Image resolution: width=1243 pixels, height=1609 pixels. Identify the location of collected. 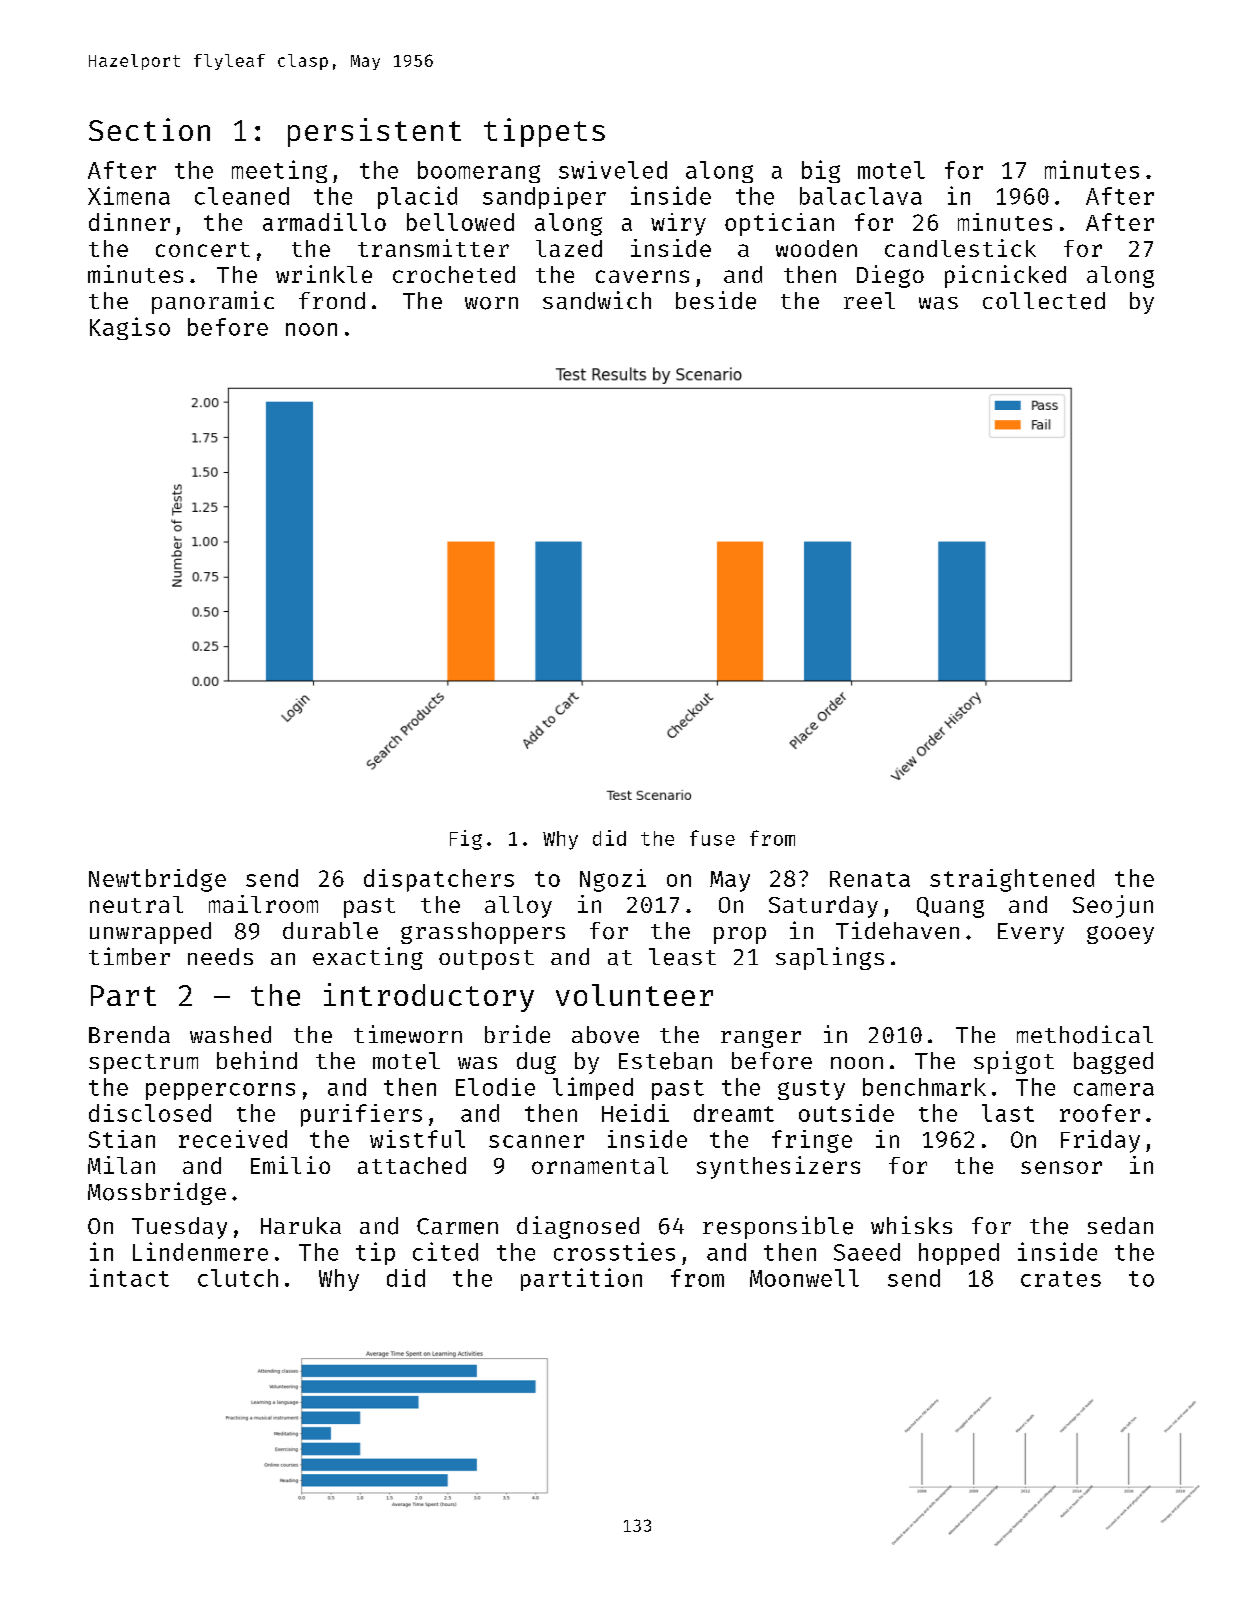
(1044, 301).
